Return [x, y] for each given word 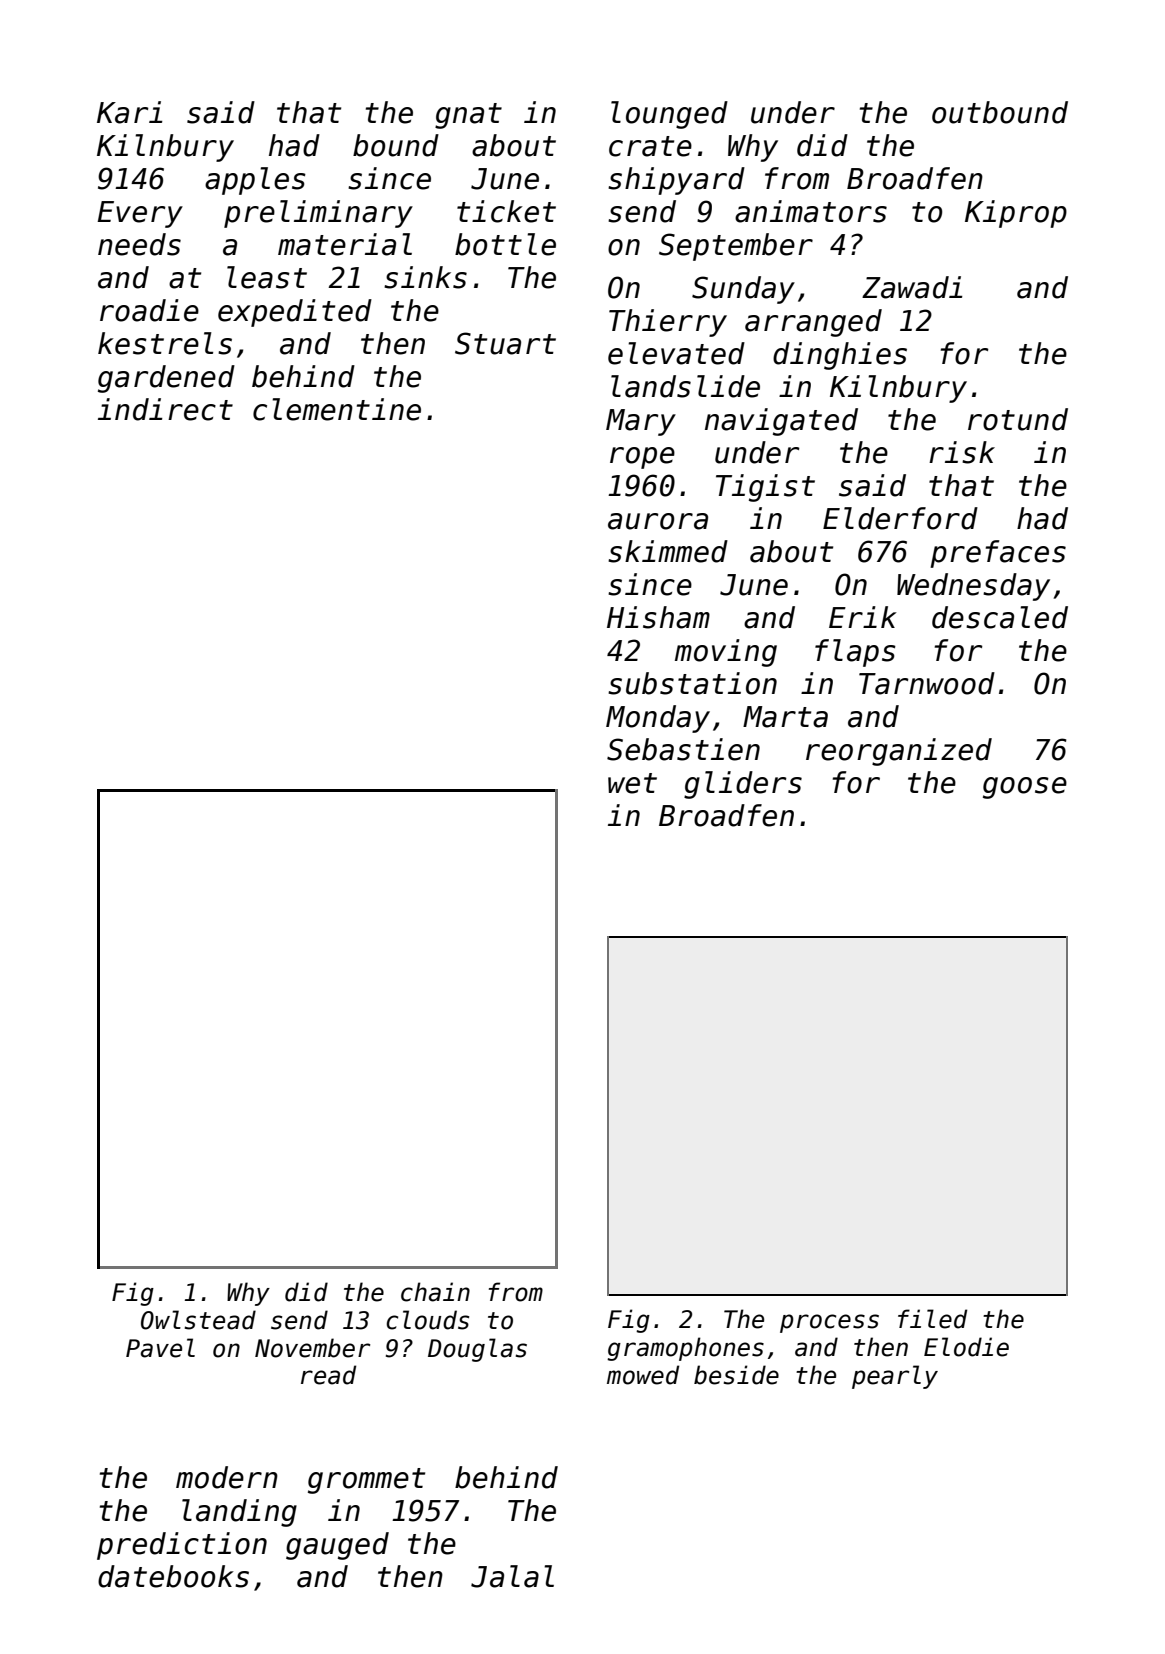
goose [1025, 788]
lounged [669, 115]
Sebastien [683, 749]
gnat [468, 116]
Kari [130, 112]
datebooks [173, 1576]
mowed [643, 1375]
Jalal [512, 1576]
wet [632, 783]
